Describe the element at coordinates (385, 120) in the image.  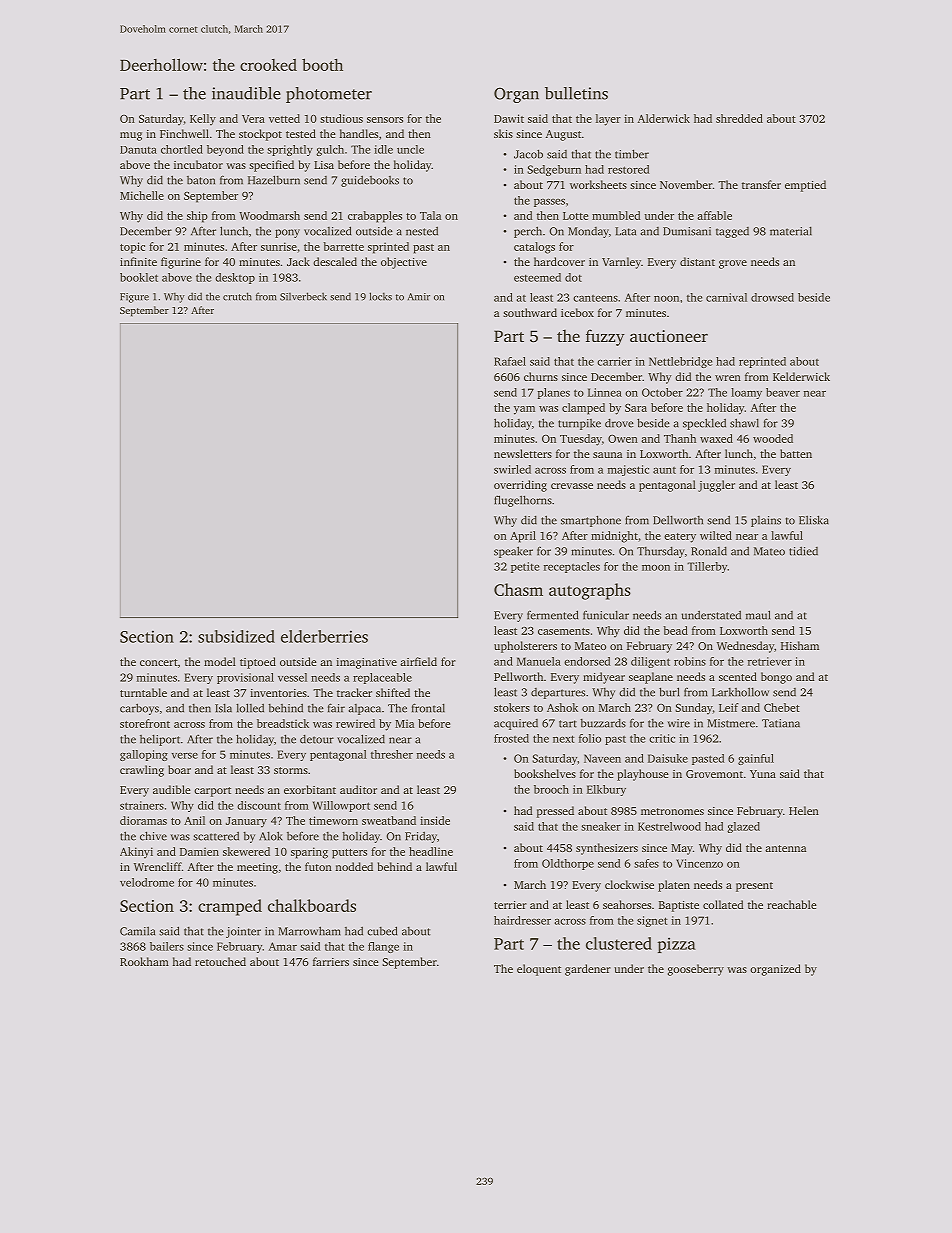
I see `sensors` at that location.
